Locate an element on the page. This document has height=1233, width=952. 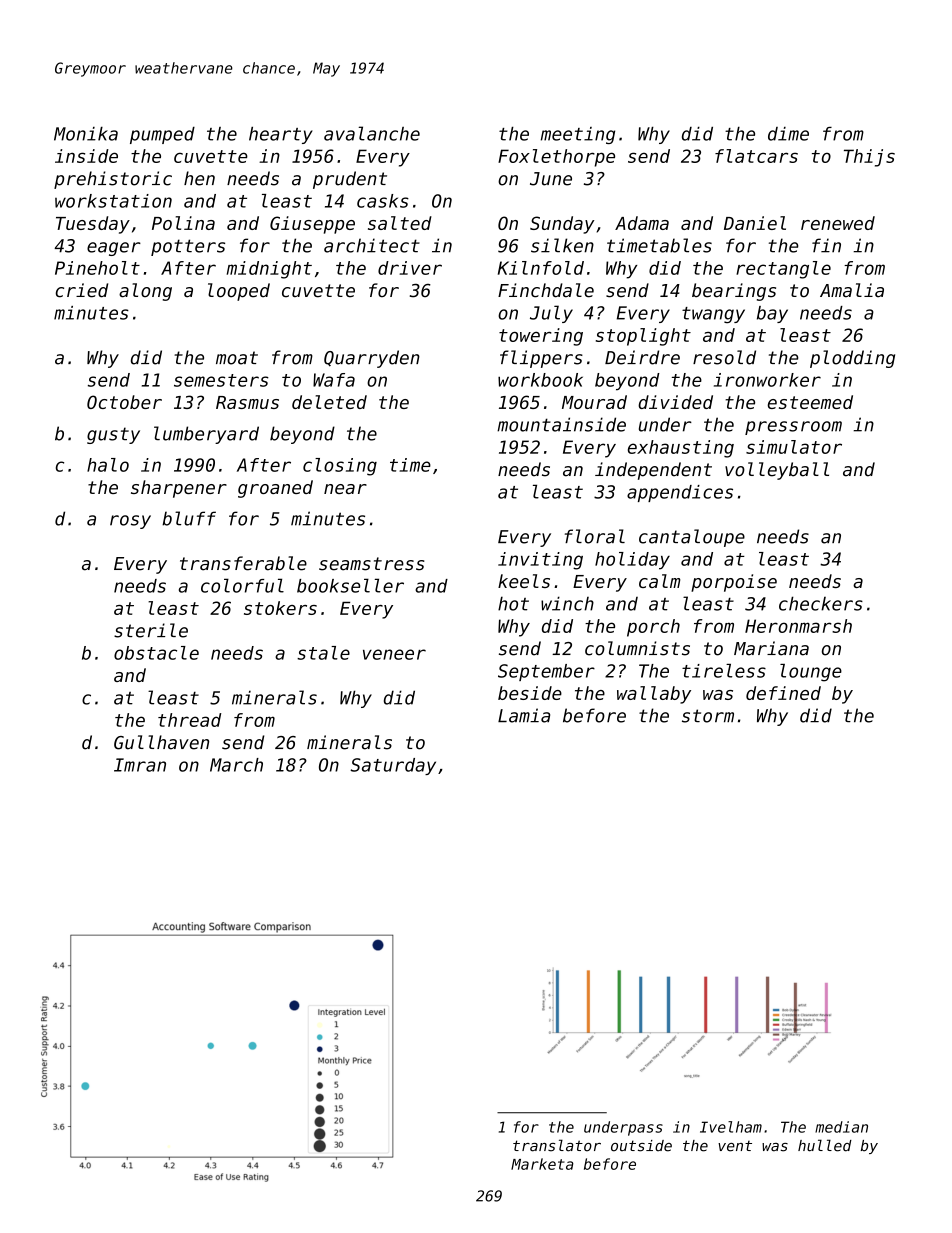
Lamia is located at coordinates (524, 715).
